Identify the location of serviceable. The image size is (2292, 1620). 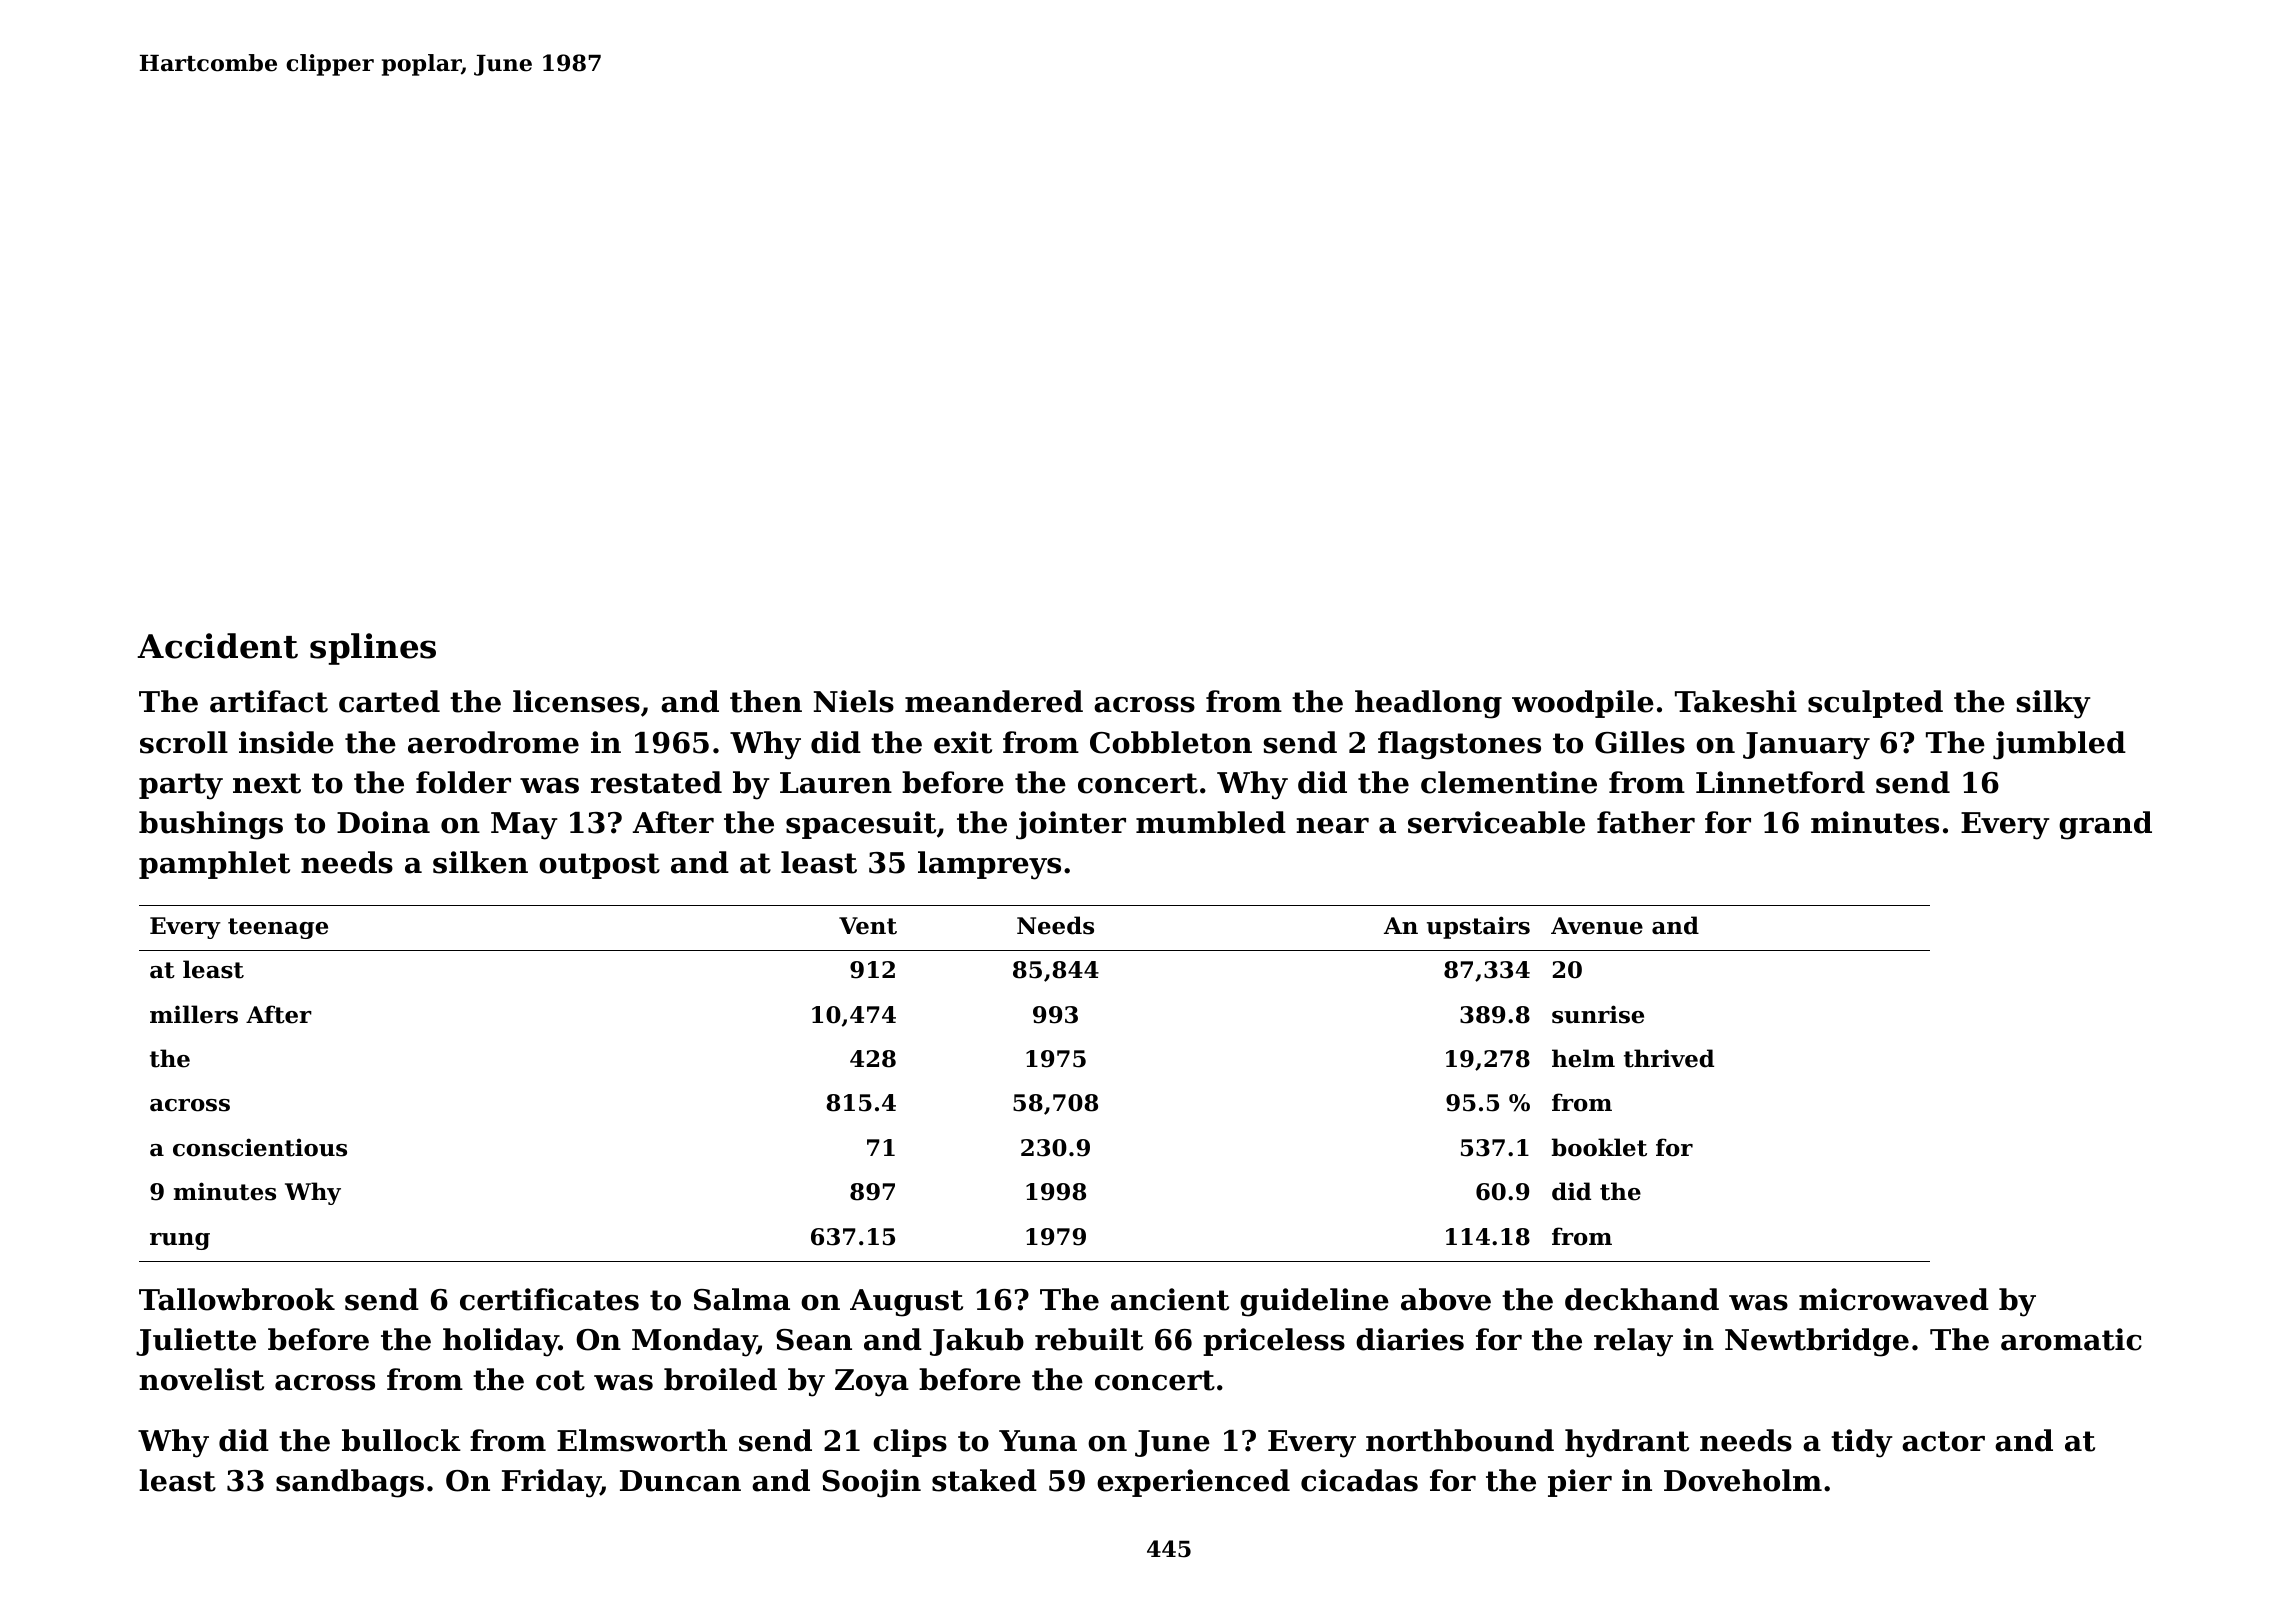
(1496, 822).
